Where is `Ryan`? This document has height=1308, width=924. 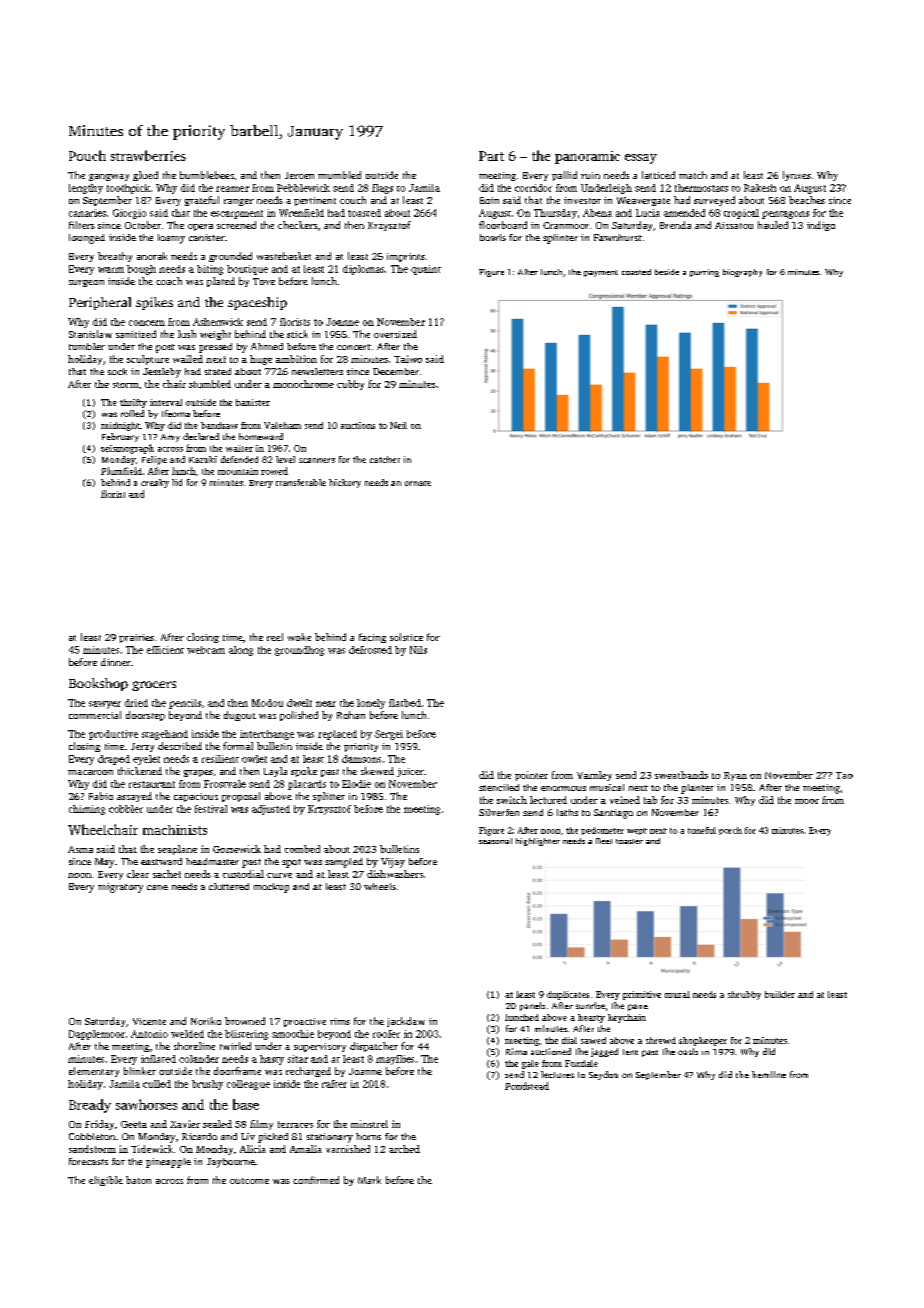 Ryan is located at coordinates (735, 776).
